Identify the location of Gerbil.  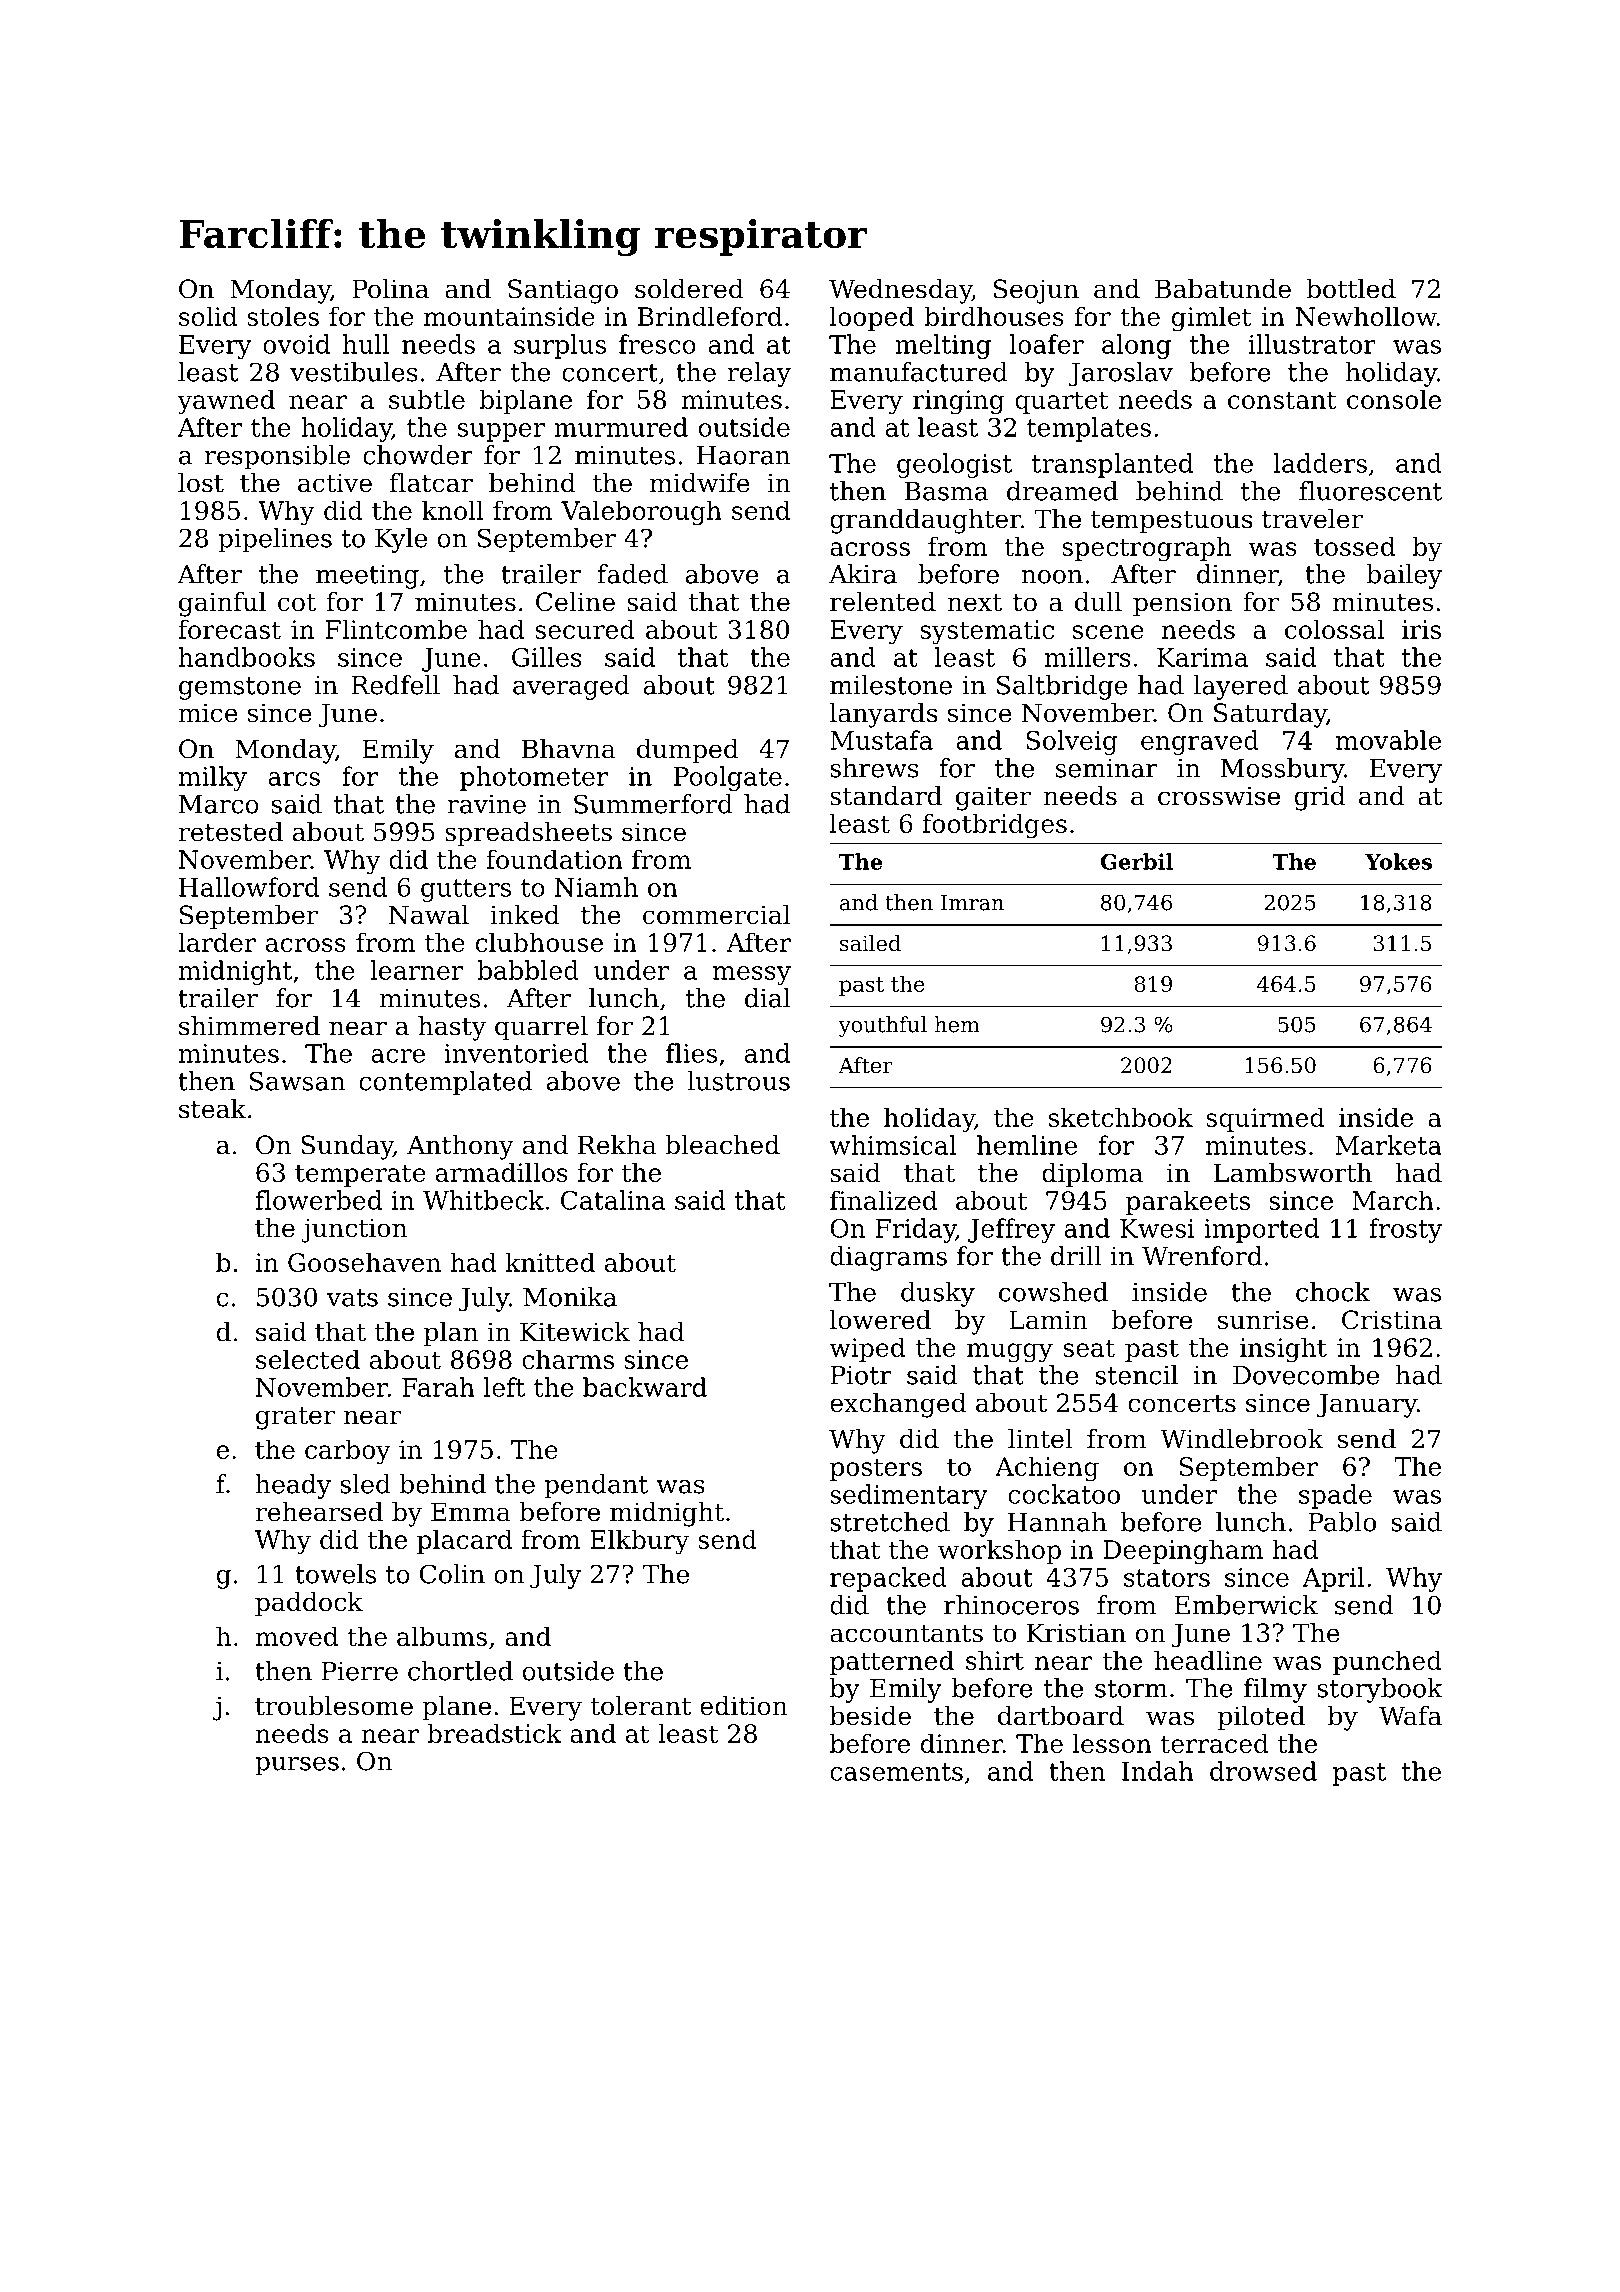
(1137, 861).
